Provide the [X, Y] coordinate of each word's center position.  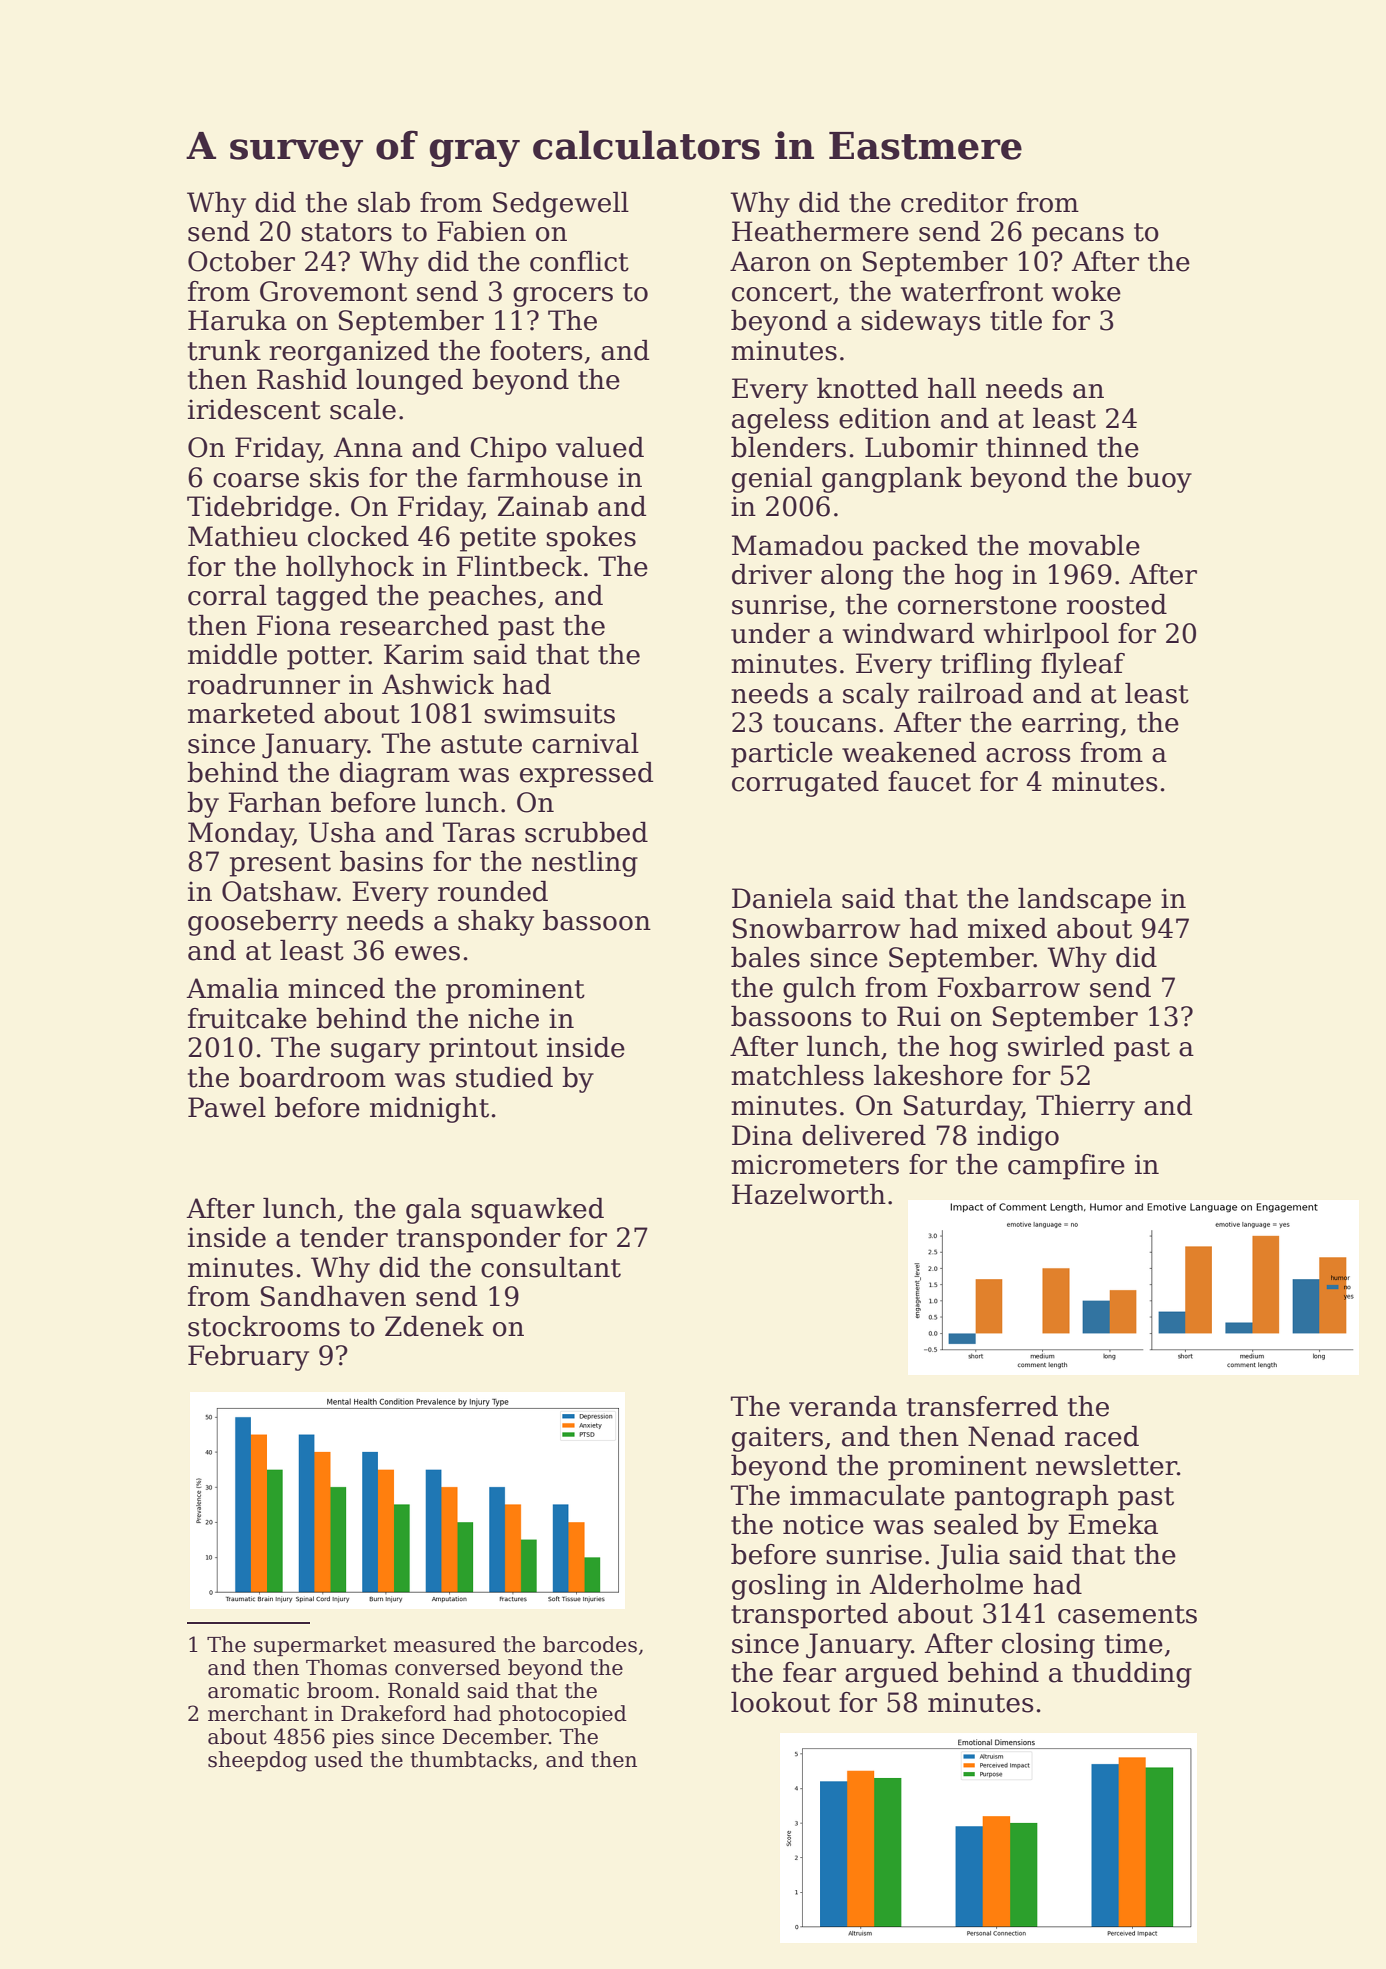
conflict [579, 261]
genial [772, 480]
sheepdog [257, 1761]
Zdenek [434, 1326]
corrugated [805, 784]
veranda [843, 1406]
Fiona [294, 625]
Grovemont [333, 291]
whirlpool [1046, 636]
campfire [1066, 1167]
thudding [1132, 1675]
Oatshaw [279, 891]
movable [1084, 545]
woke [1086, 291]
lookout [780, 1702]
